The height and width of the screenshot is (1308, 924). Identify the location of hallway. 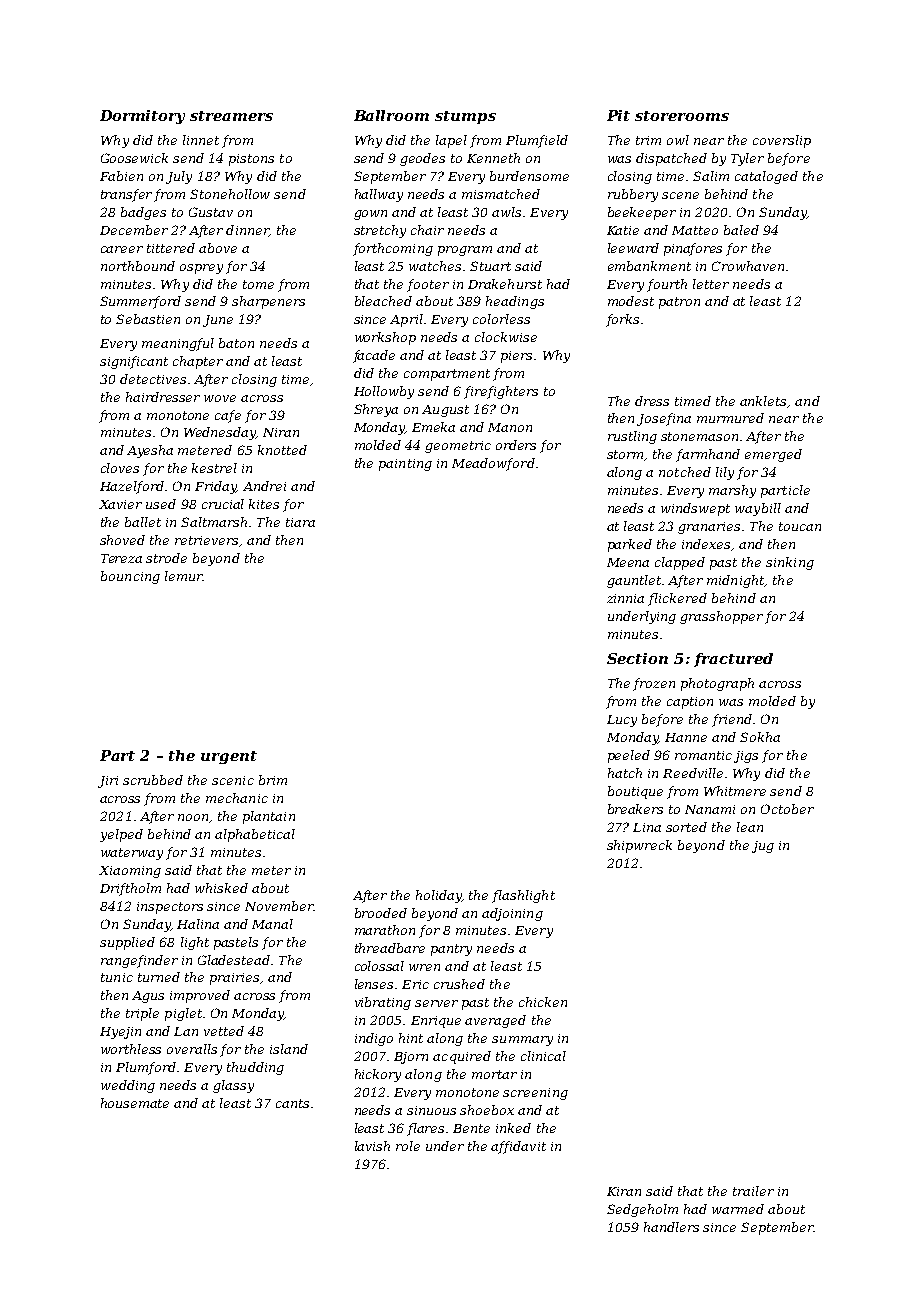
(379, 195).
